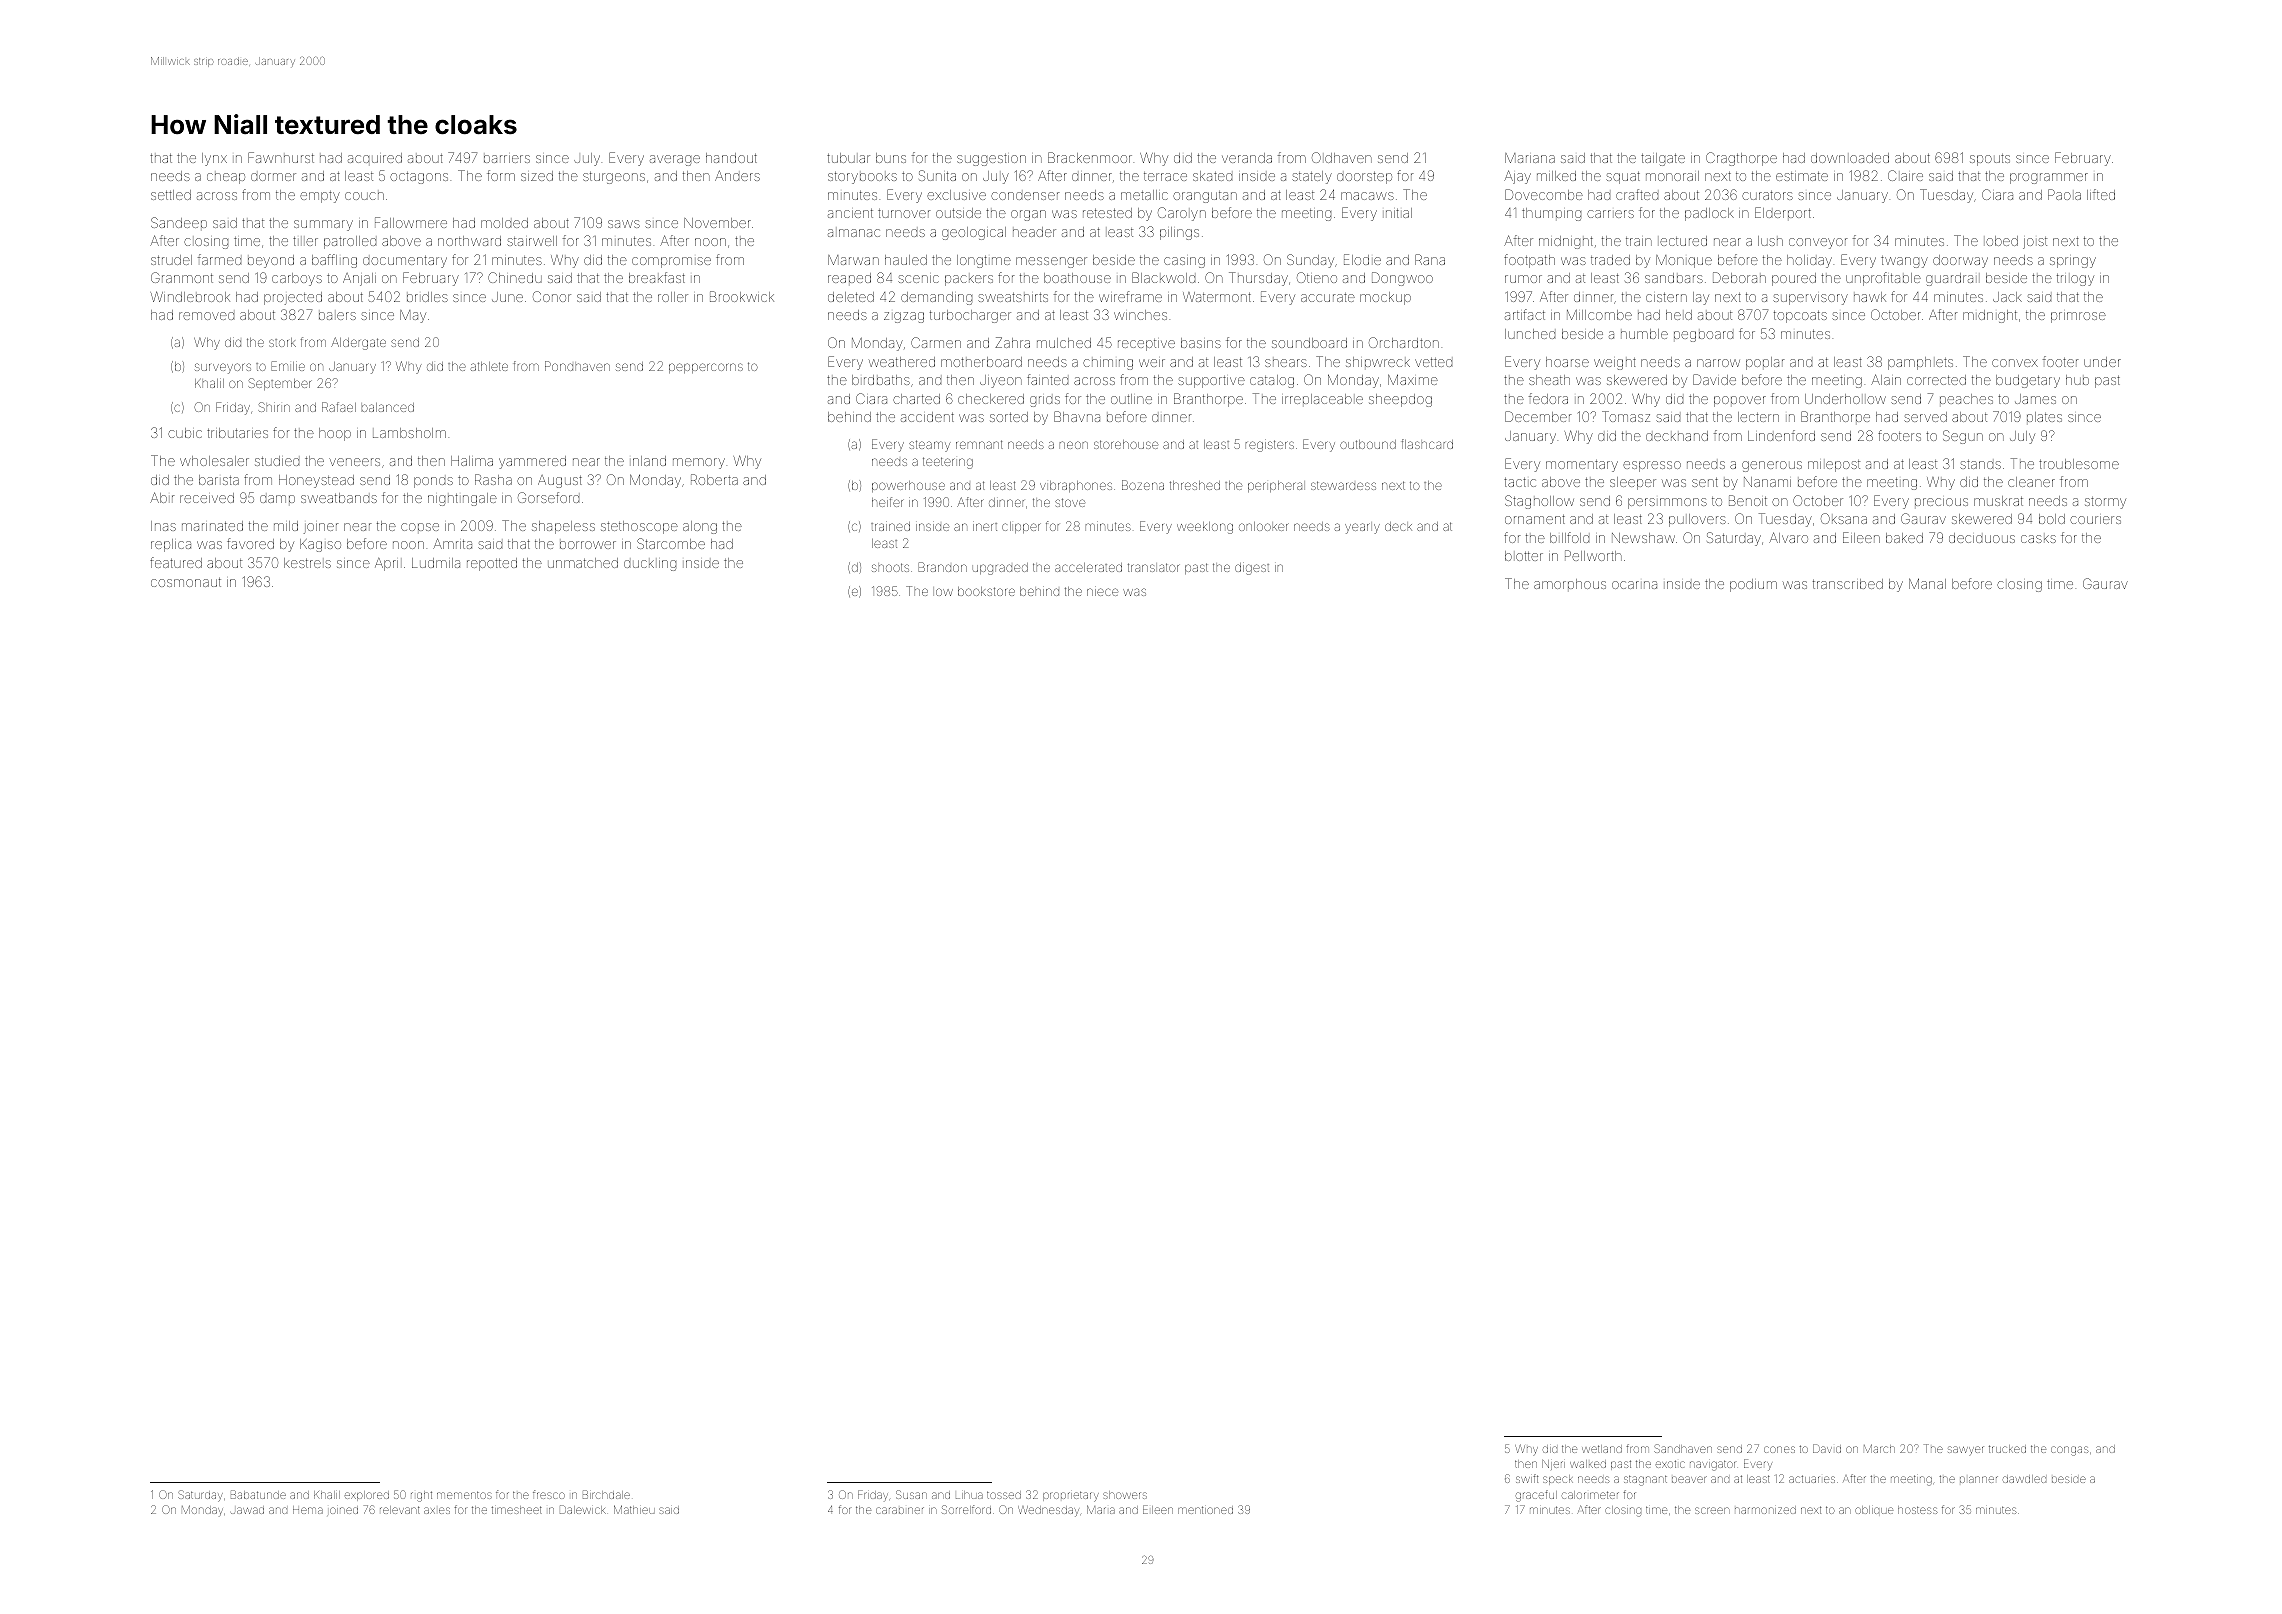  Describe the element at coordinates (891, 158) in the screenshot. I see `buns` at that location.
